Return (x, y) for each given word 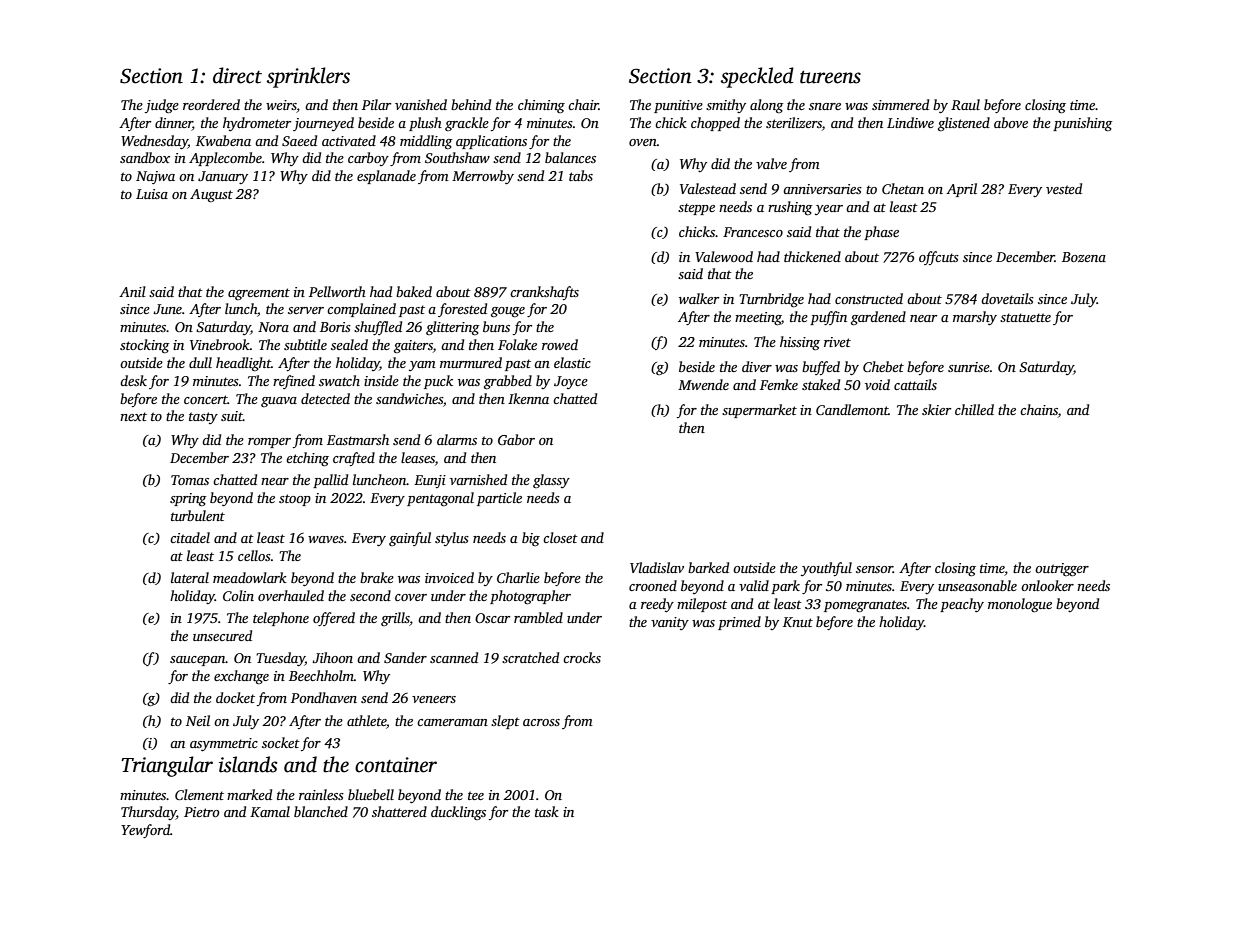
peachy (962, 605)
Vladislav (657, 567)
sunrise (969, 367)
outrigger (1062, 569)
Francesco (753, 232)
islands (248, 764)
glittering (452, 328)
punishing (1082, 124)
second (370, 595)
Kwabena (223, 140)
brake (377, 577)
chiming (541, 106)
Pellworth (337, 291)
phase (881, 233)
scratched (530, 657)
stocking (144, 346)
